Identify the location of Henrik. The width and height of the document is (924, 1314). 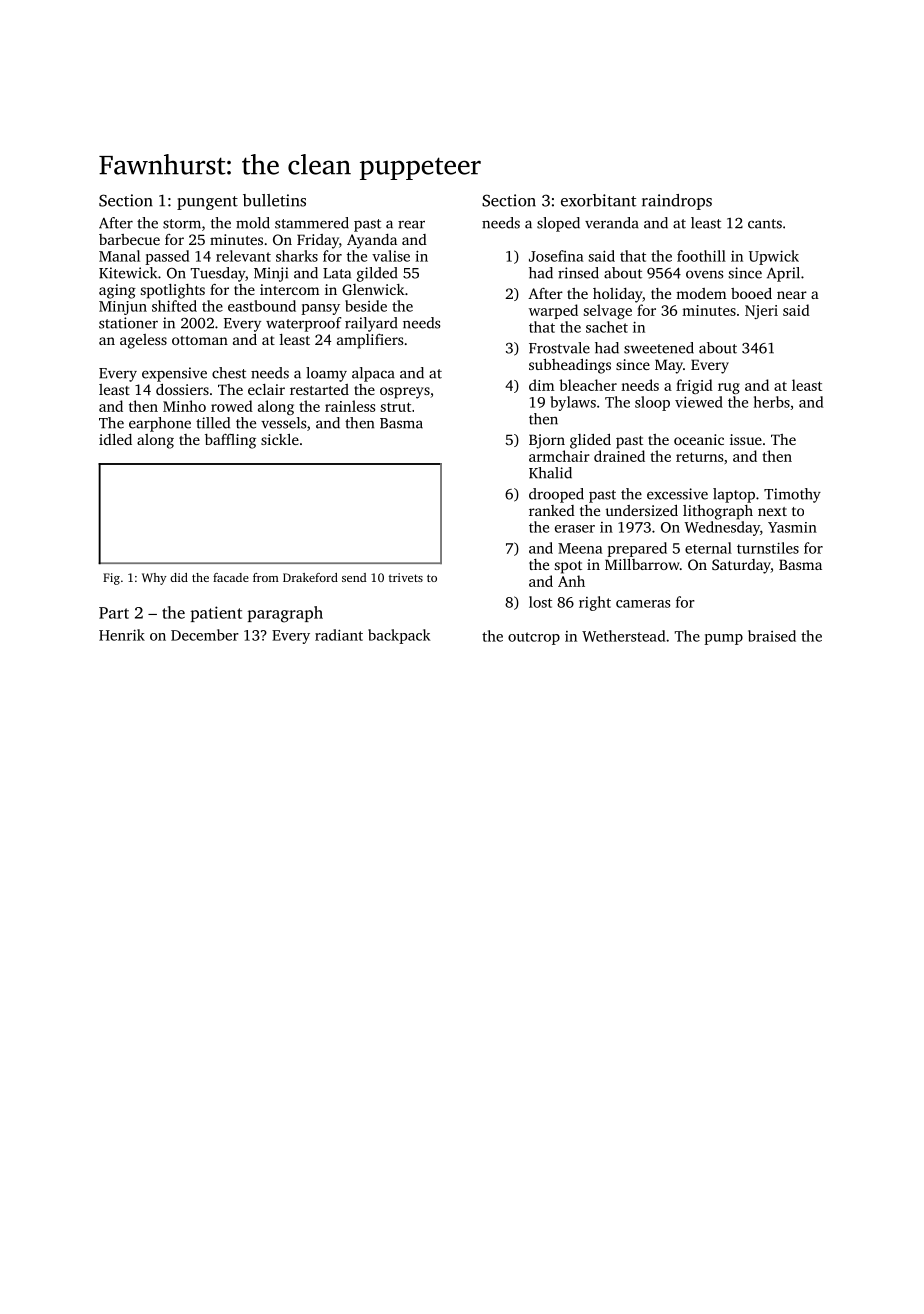
(122, 635).
